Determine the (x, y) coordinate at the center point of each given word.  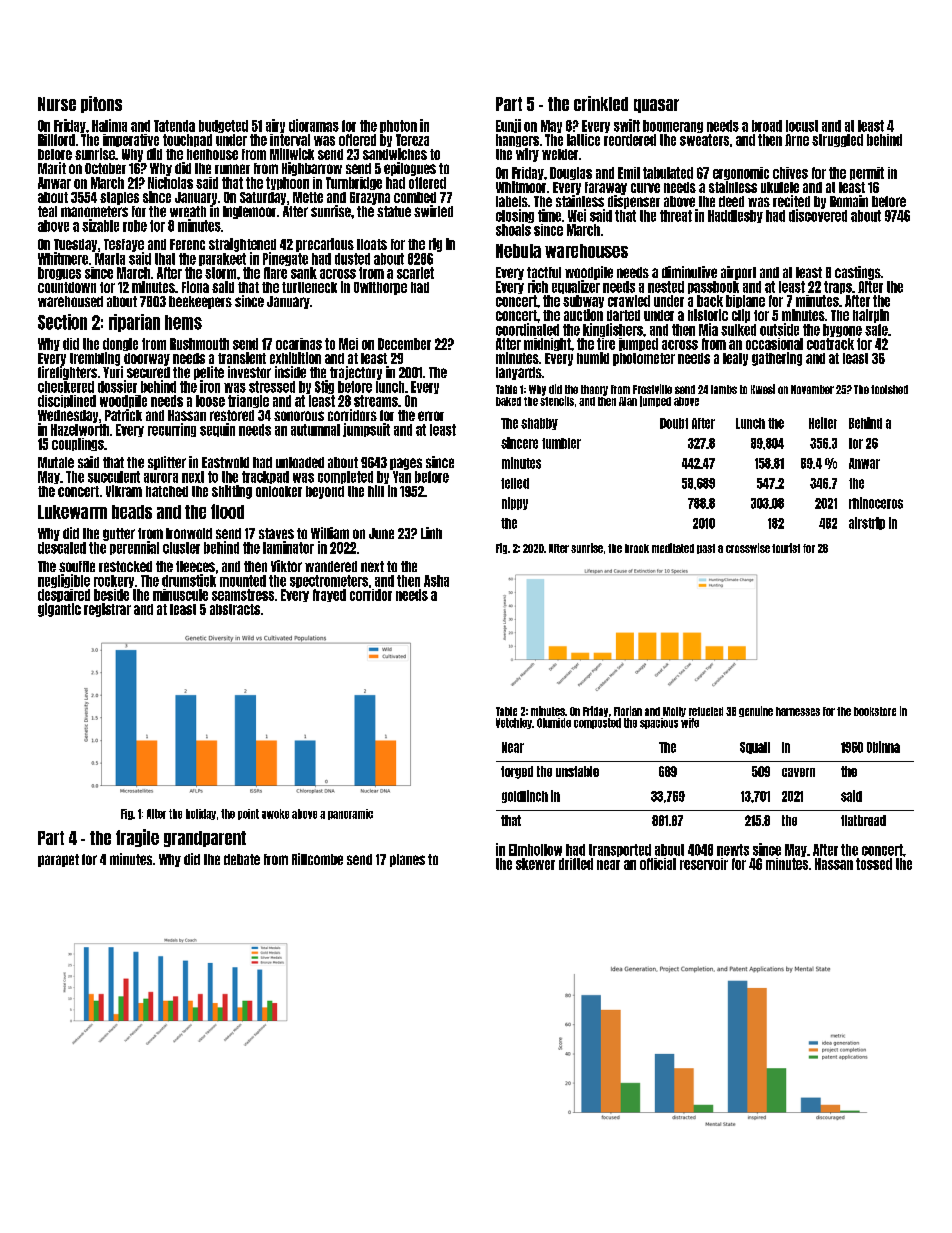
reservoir (704, 864)
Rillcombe (317, 859)
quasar (656, 106)
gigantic (59, 610)
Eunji (508, 126)
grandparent (205, 839)
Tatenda (174, 126)
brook (637, 548)
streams (376, 401)
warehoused (70, 301)
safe (876, 330)
